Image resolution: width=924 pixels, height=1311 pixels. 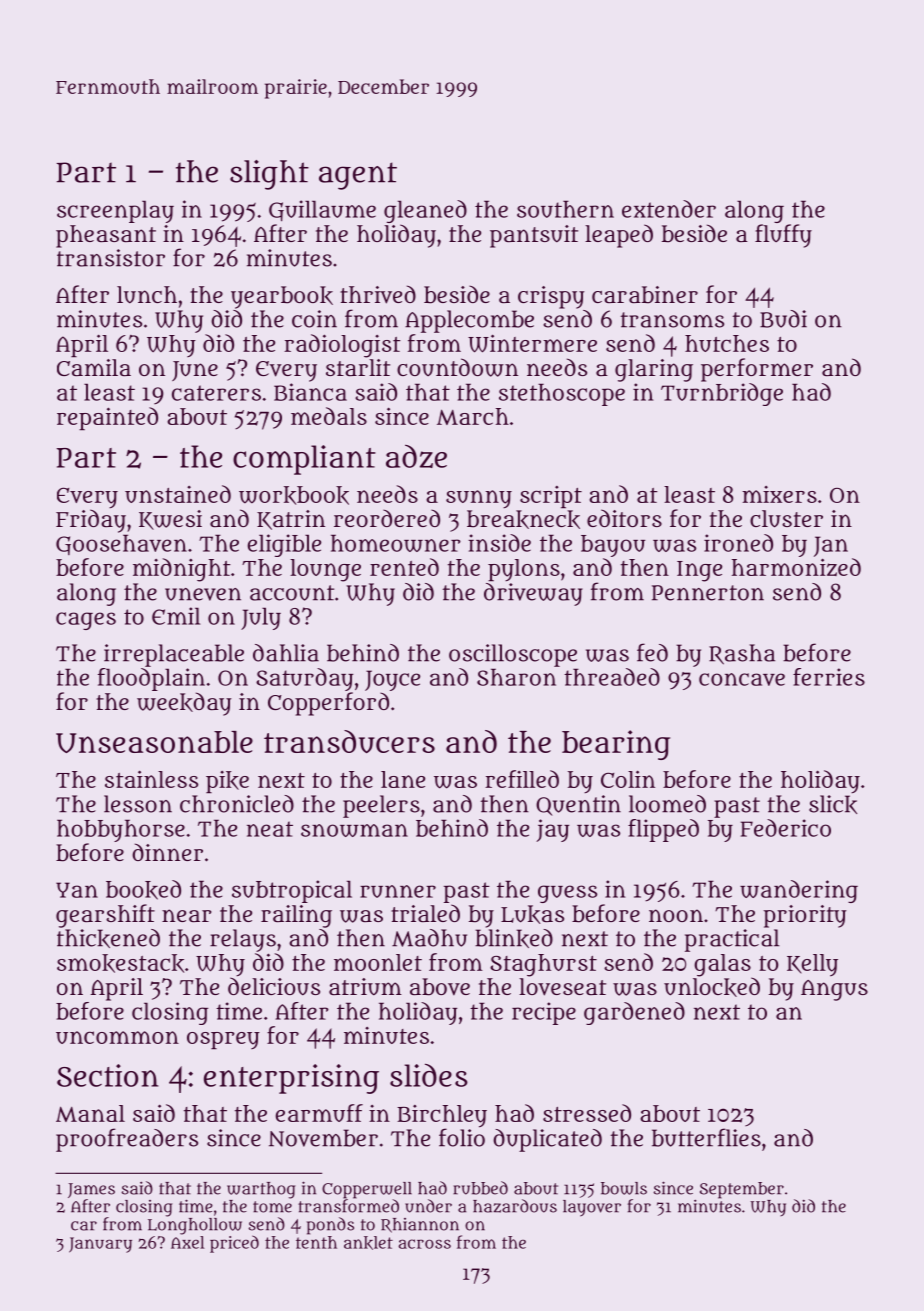 I want to click on pike, so click(x=227, y=782).
